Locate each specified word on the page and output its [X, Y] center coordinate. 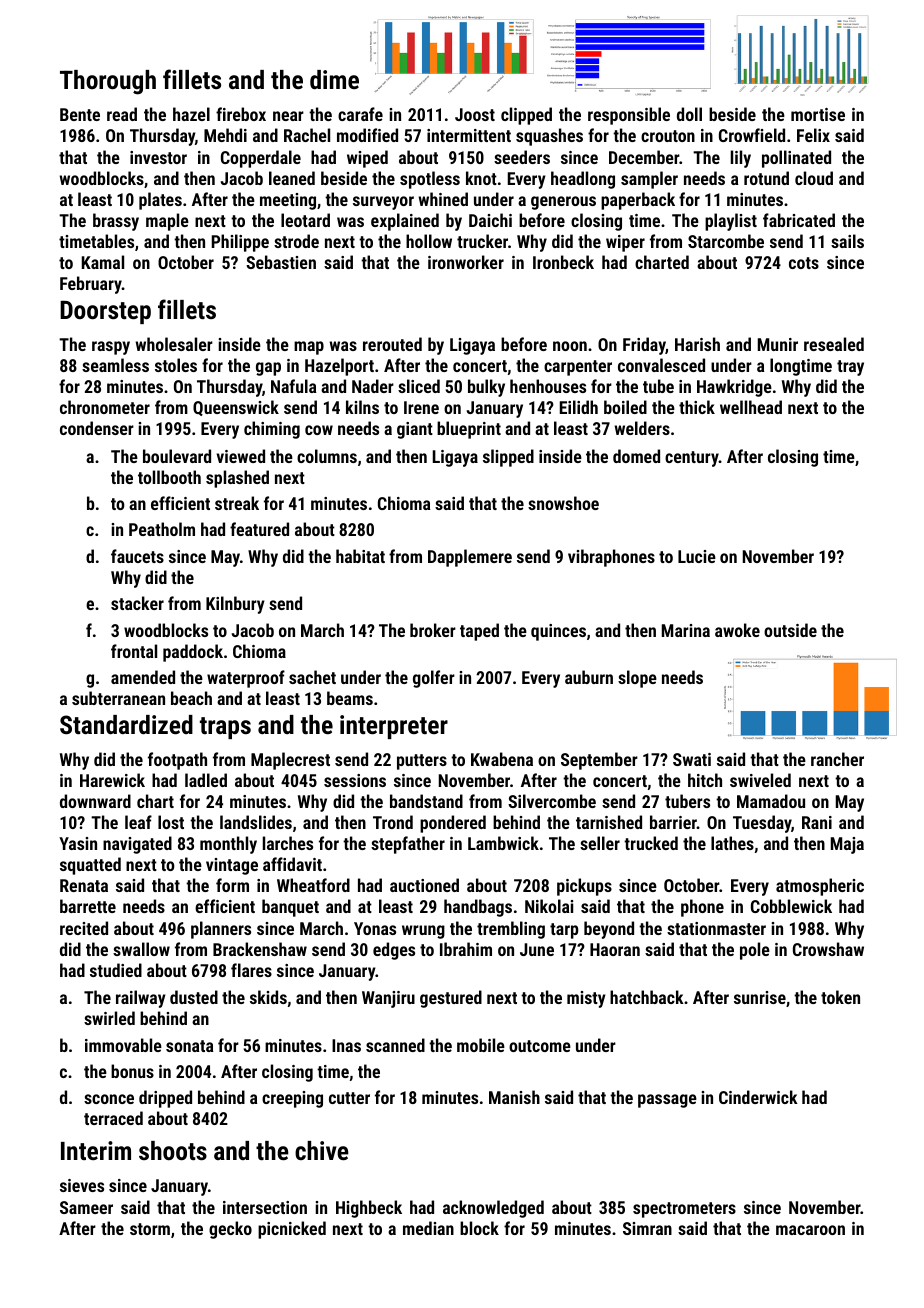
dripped [165, 1099]
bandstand [426, 801]
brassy [116, 222]
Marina [686, 630]
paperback [638, 201]
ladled [206, 780]
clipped [526, 116]
